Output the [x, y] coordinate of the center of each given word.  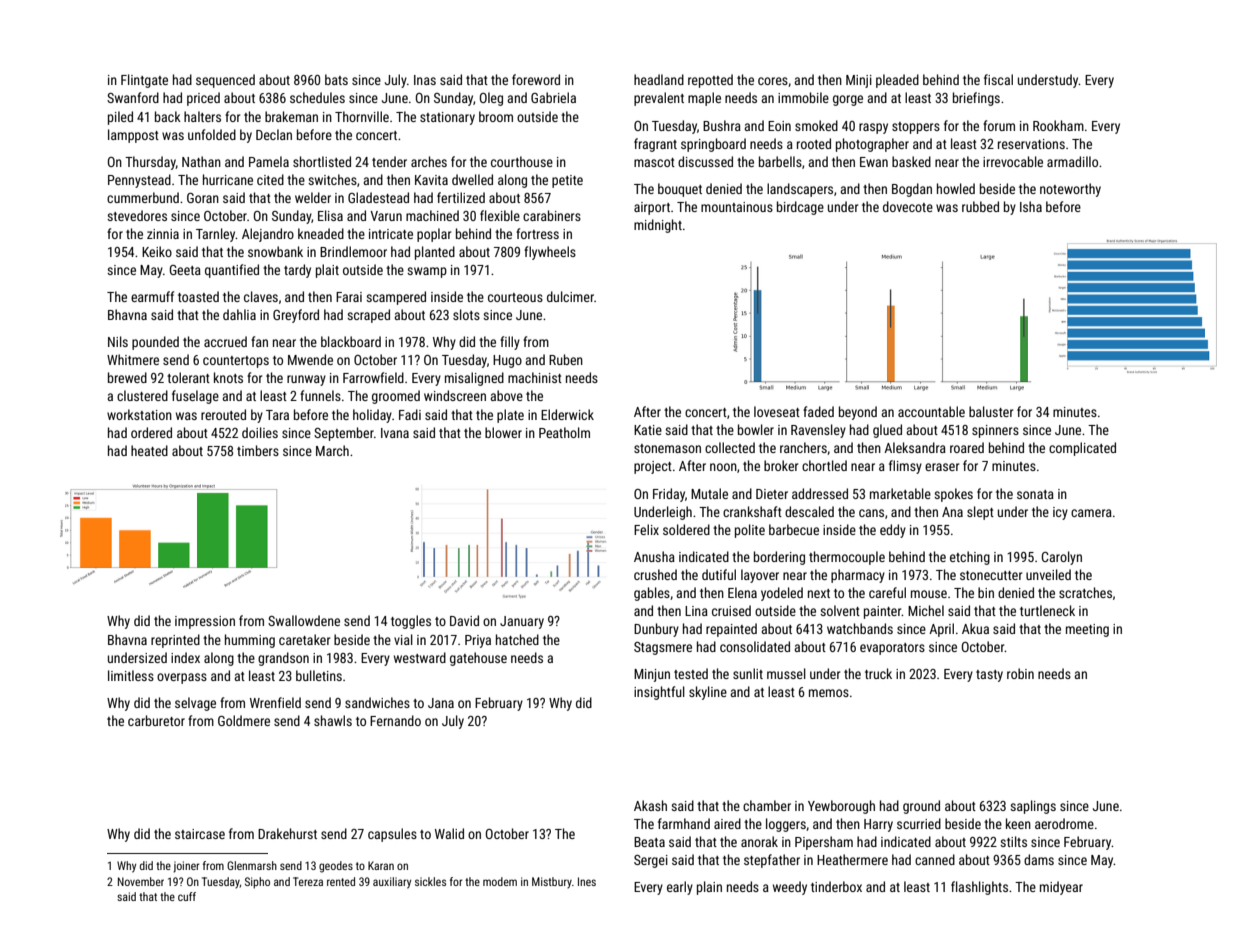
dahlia [239, 314]
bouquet [680, 190]
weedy [790, 888]
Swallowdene [304, 620]
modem [500, 881]
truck [878, 673]
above [506, 395]
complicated [1082, 449]
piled [120, 118]
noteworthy [1070, 190]
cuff [187, 896]
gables [652, 594]
